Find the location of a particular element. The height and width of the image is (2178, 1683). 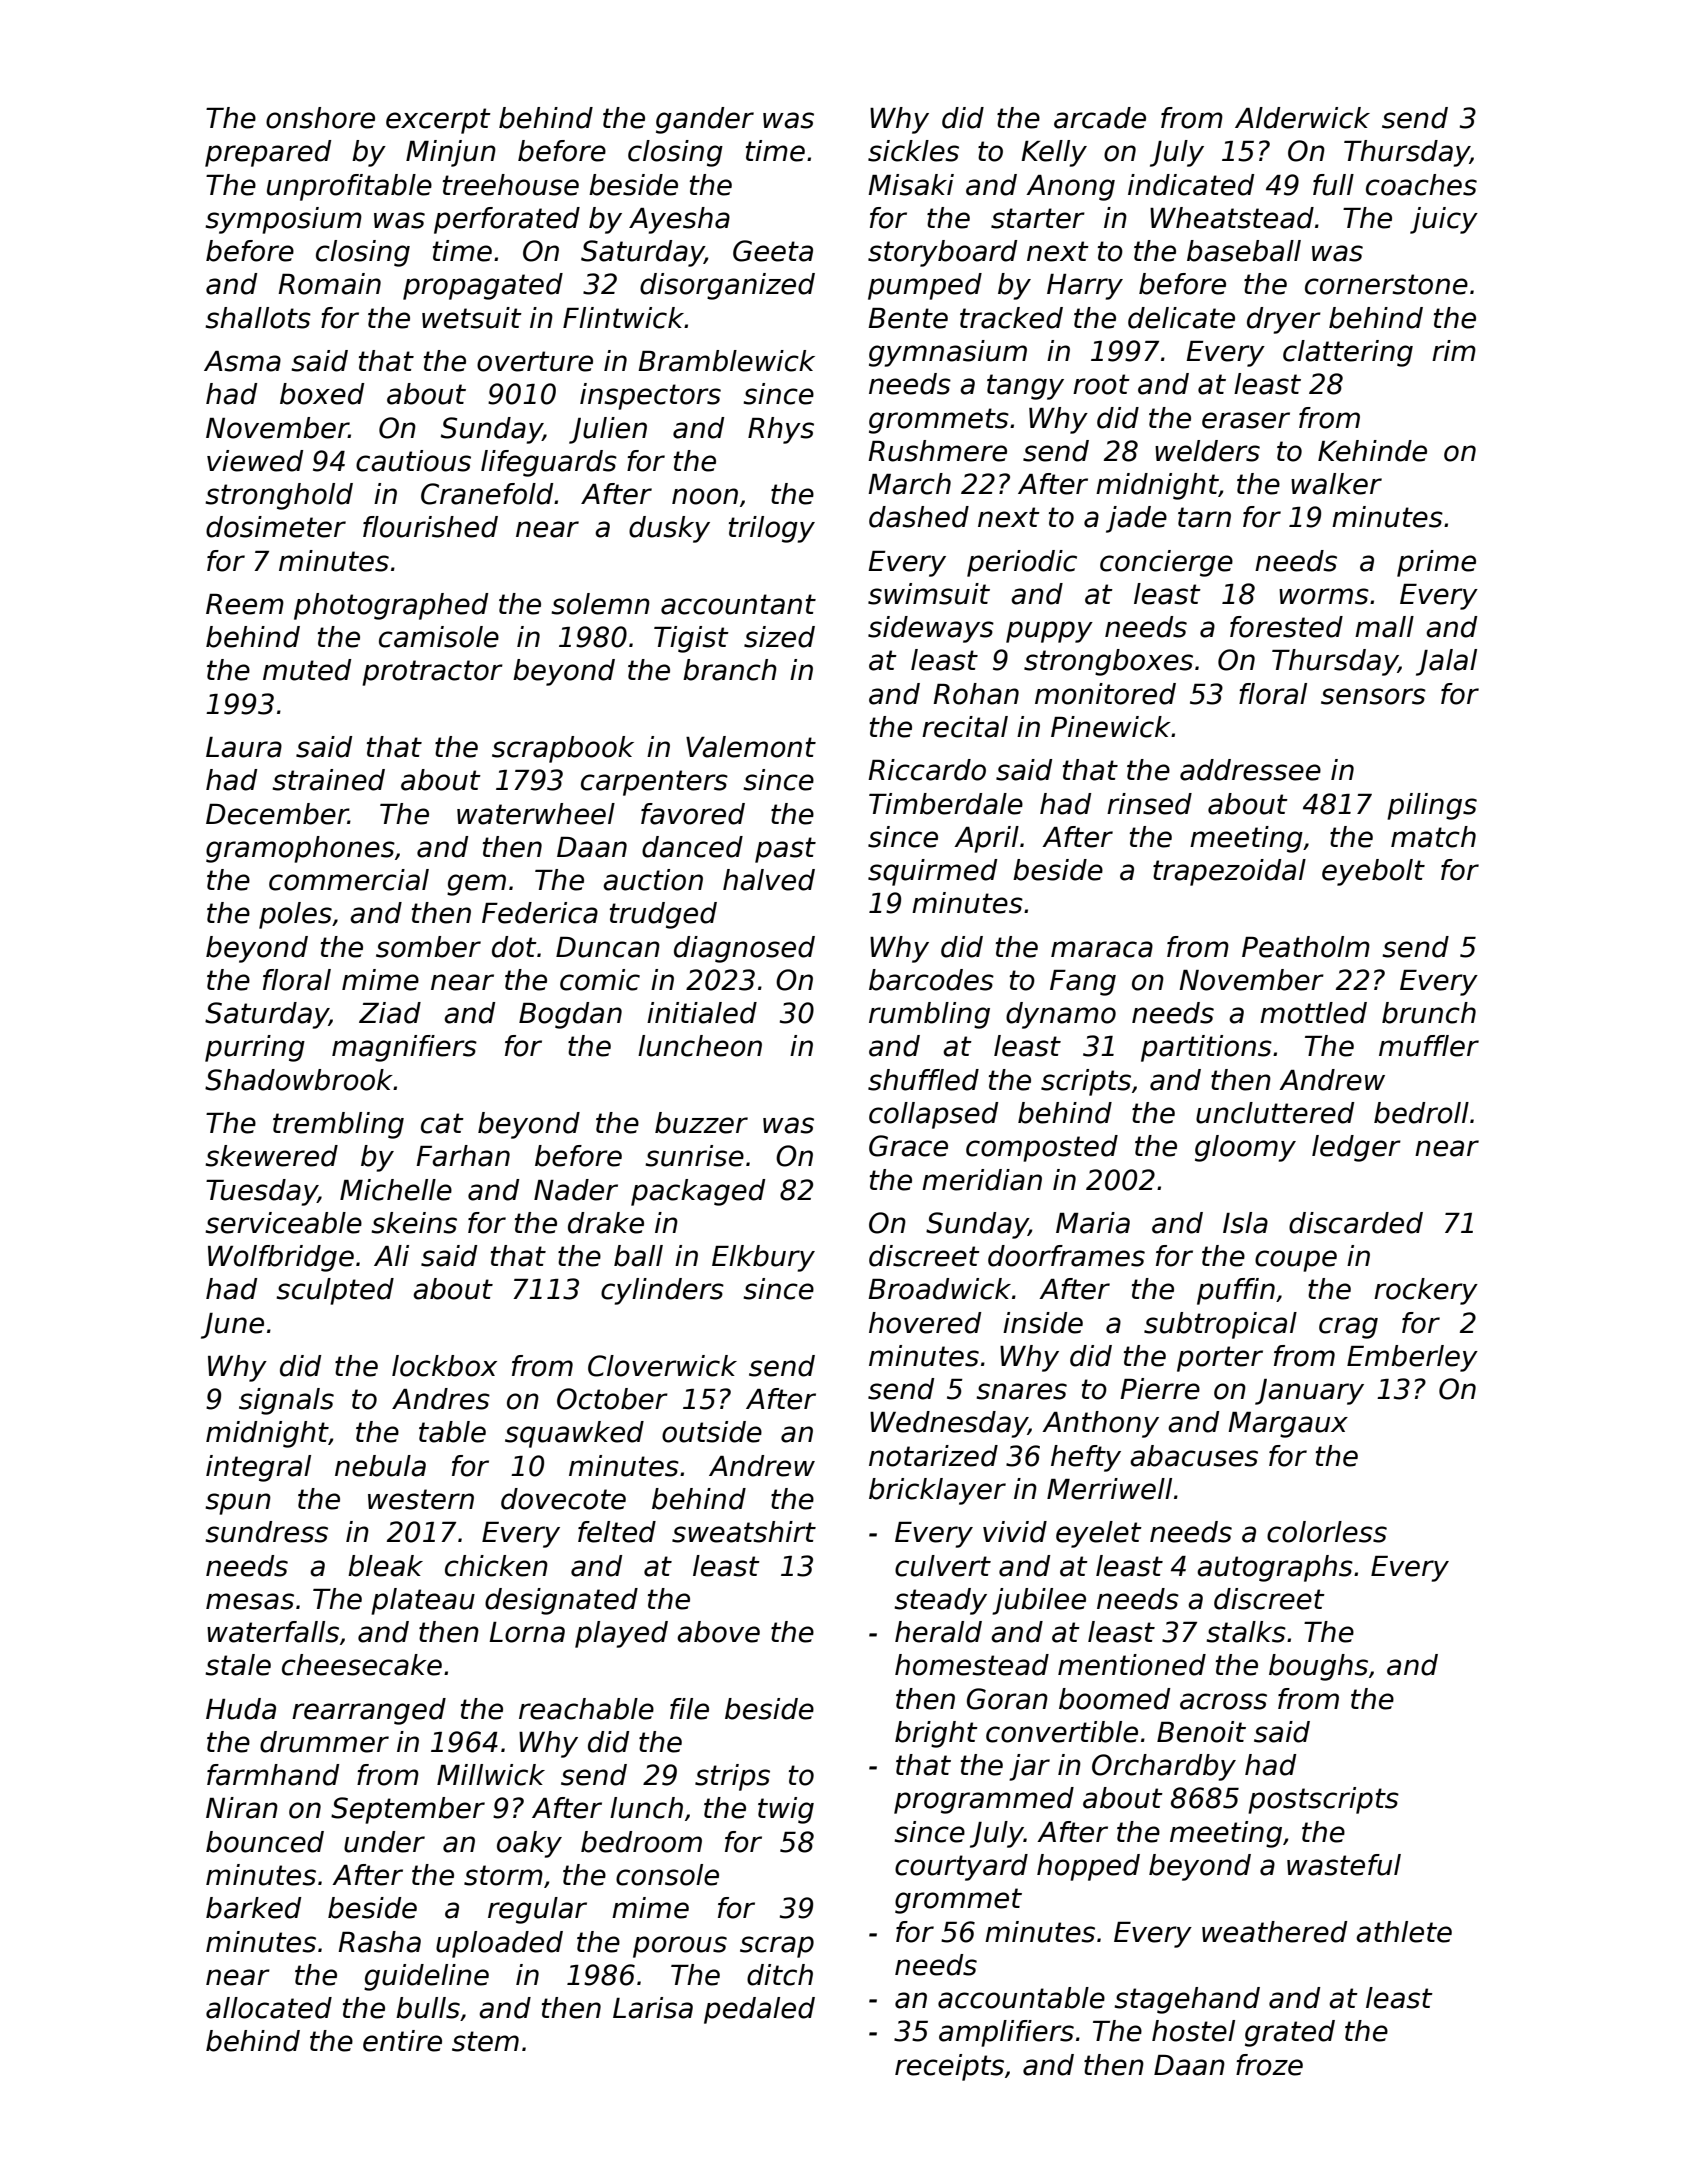

forested is located at coordinates (1286, 627).
